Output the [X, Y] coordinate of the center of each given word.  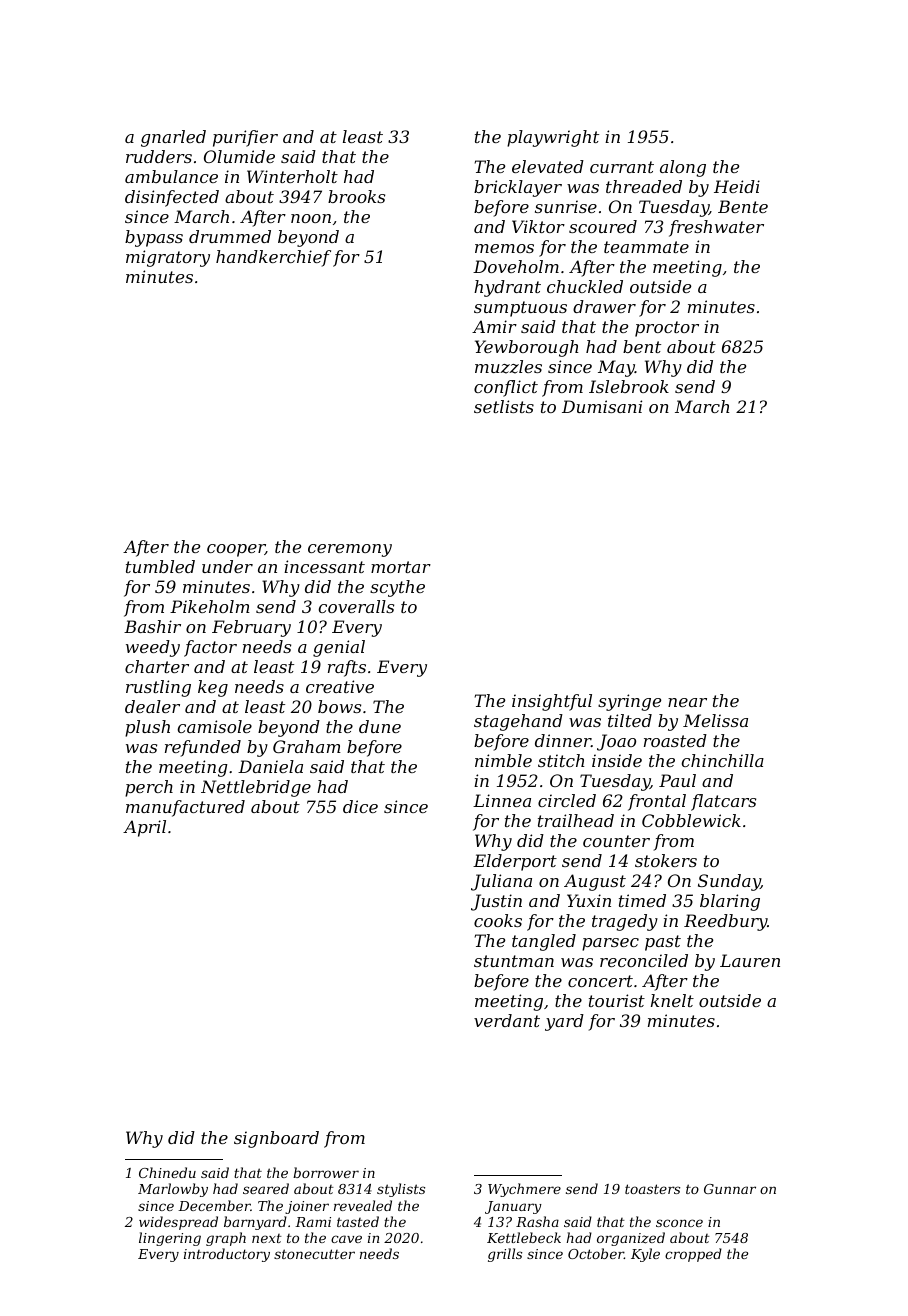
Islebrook [629, 386]
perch [149, 788]
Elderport [515, 862]
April [144, 828]
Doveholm [516, 266]
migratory [168, 258]
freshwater [716, 228]
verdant [507, 1020]
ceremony [350, 550]
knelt [672, 1000]
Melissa [715, 720]
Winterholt [292, 176]
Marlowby [173, 1190]
